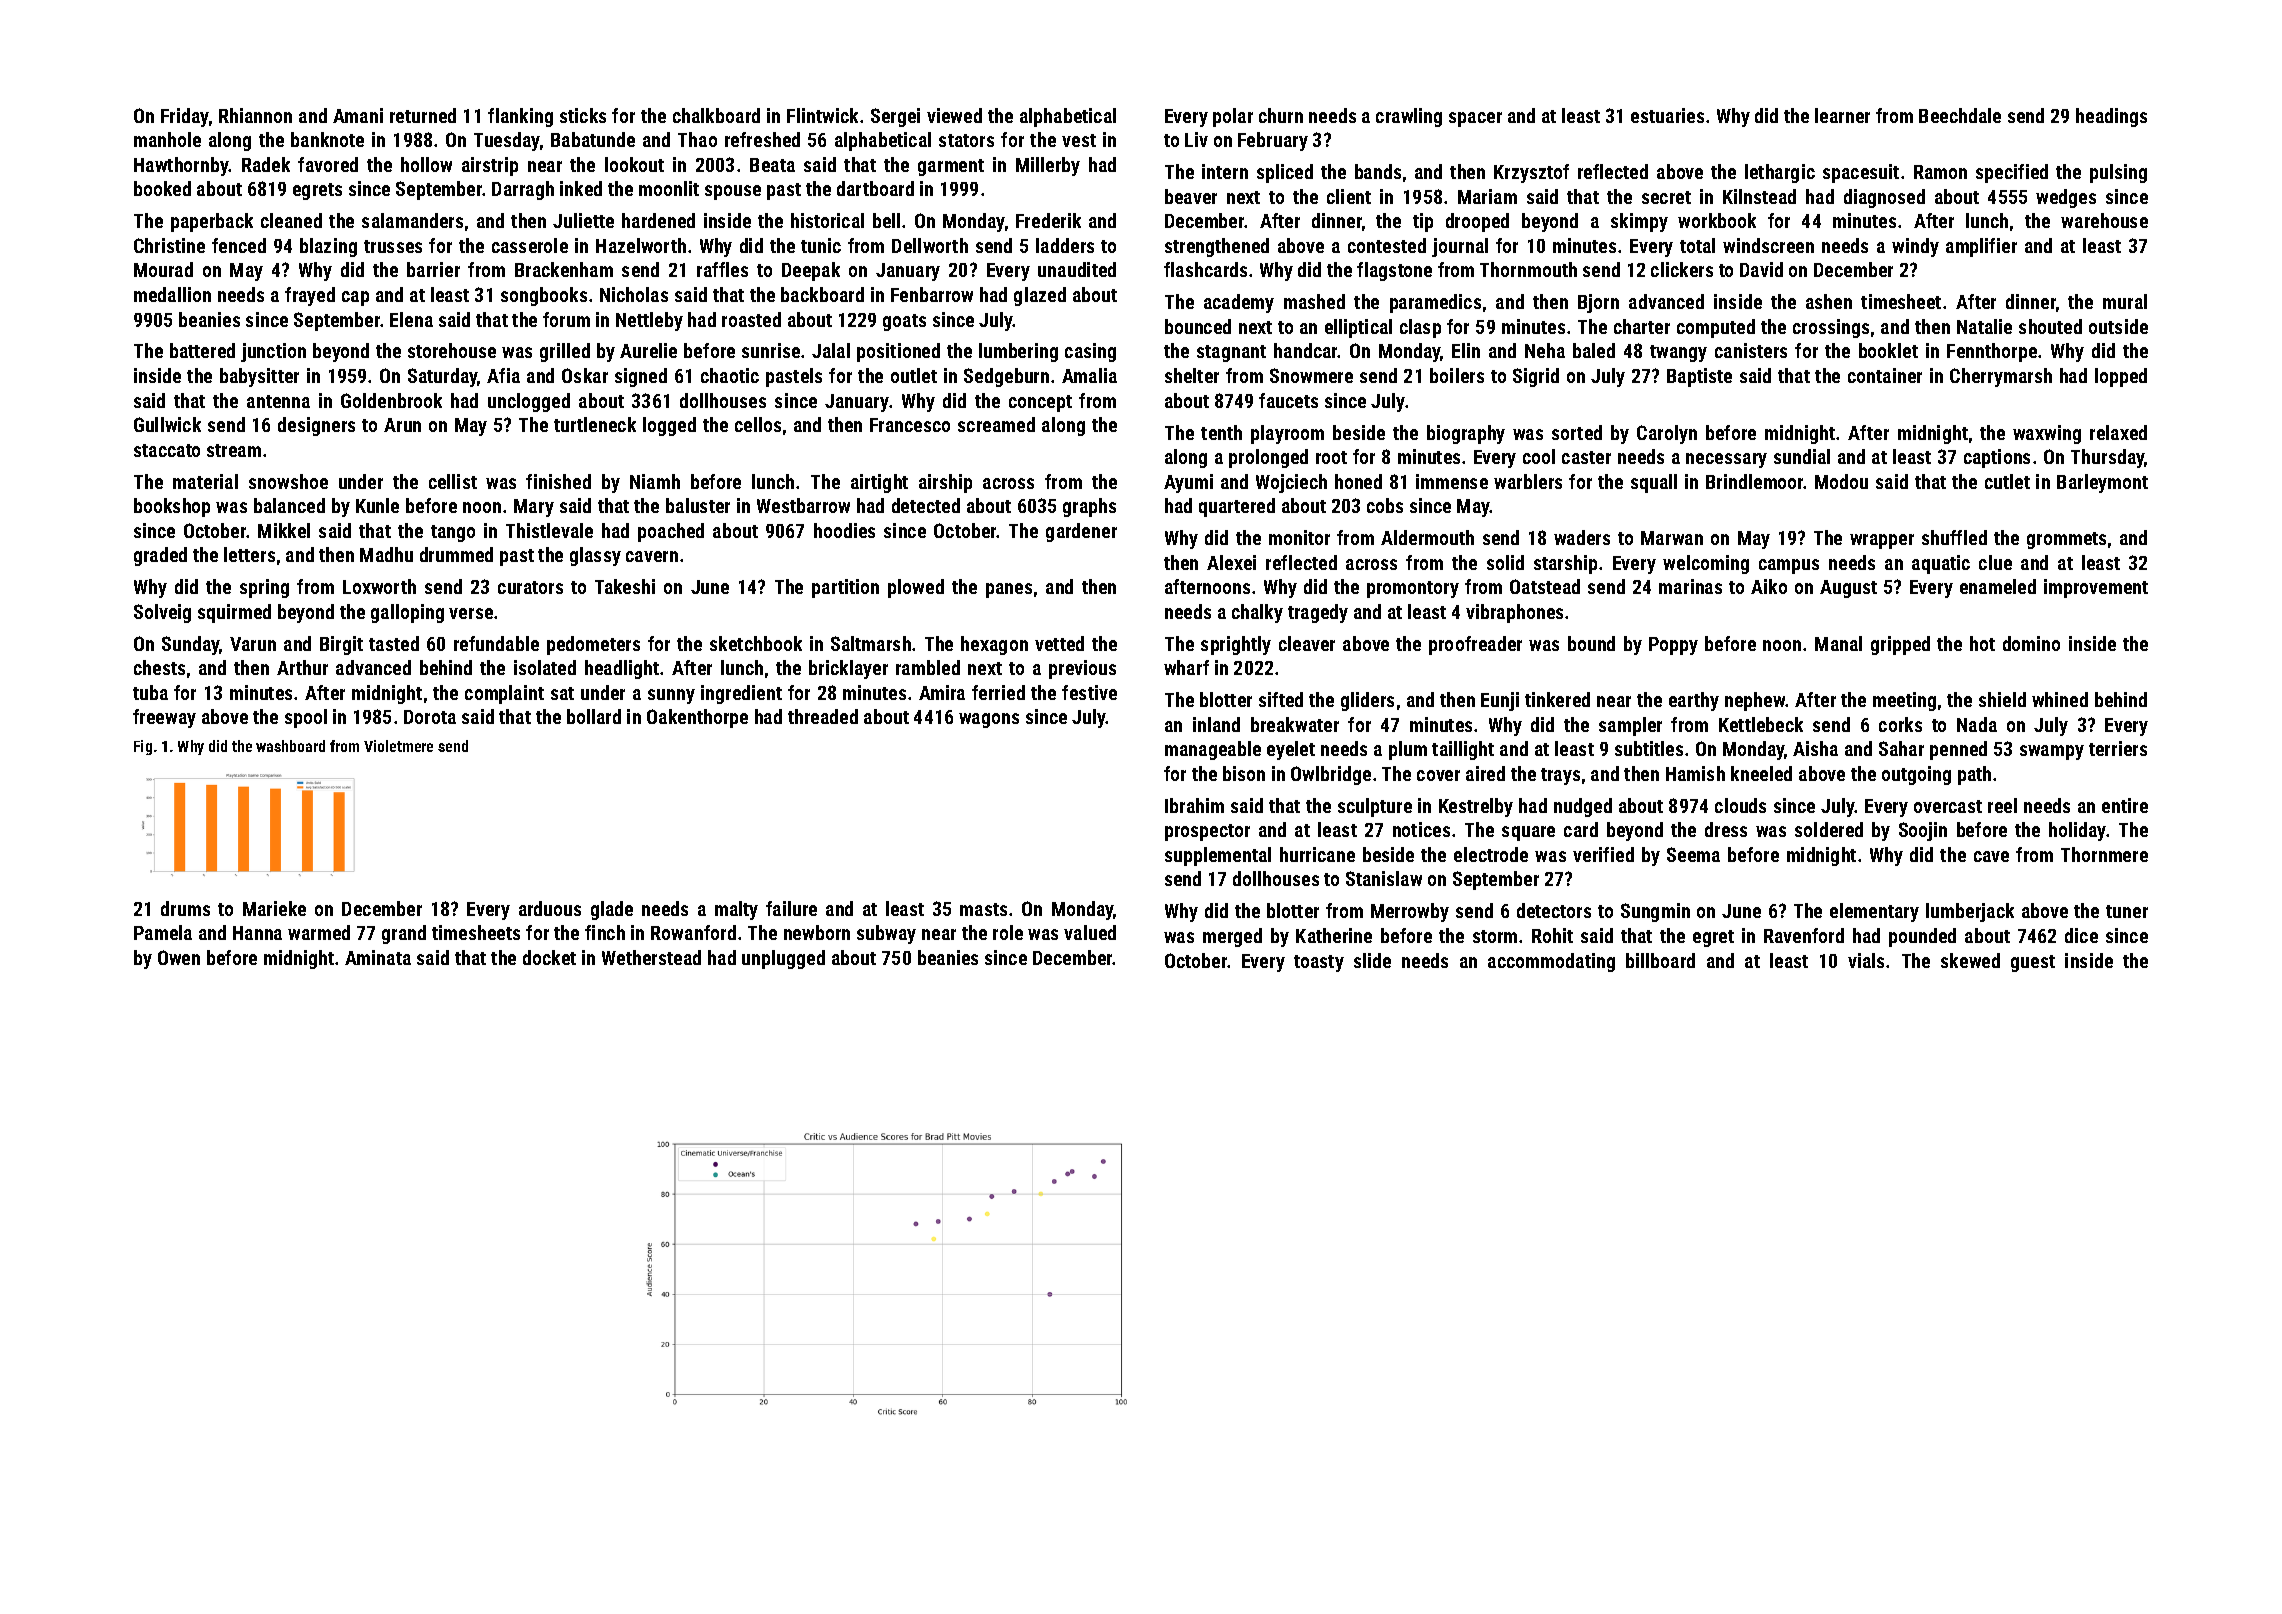 This document has width=2282, height=1614. What do you see at coordinates (648, 350) in the document?
I see `Aurelie` at bounding box center [648, 350].
